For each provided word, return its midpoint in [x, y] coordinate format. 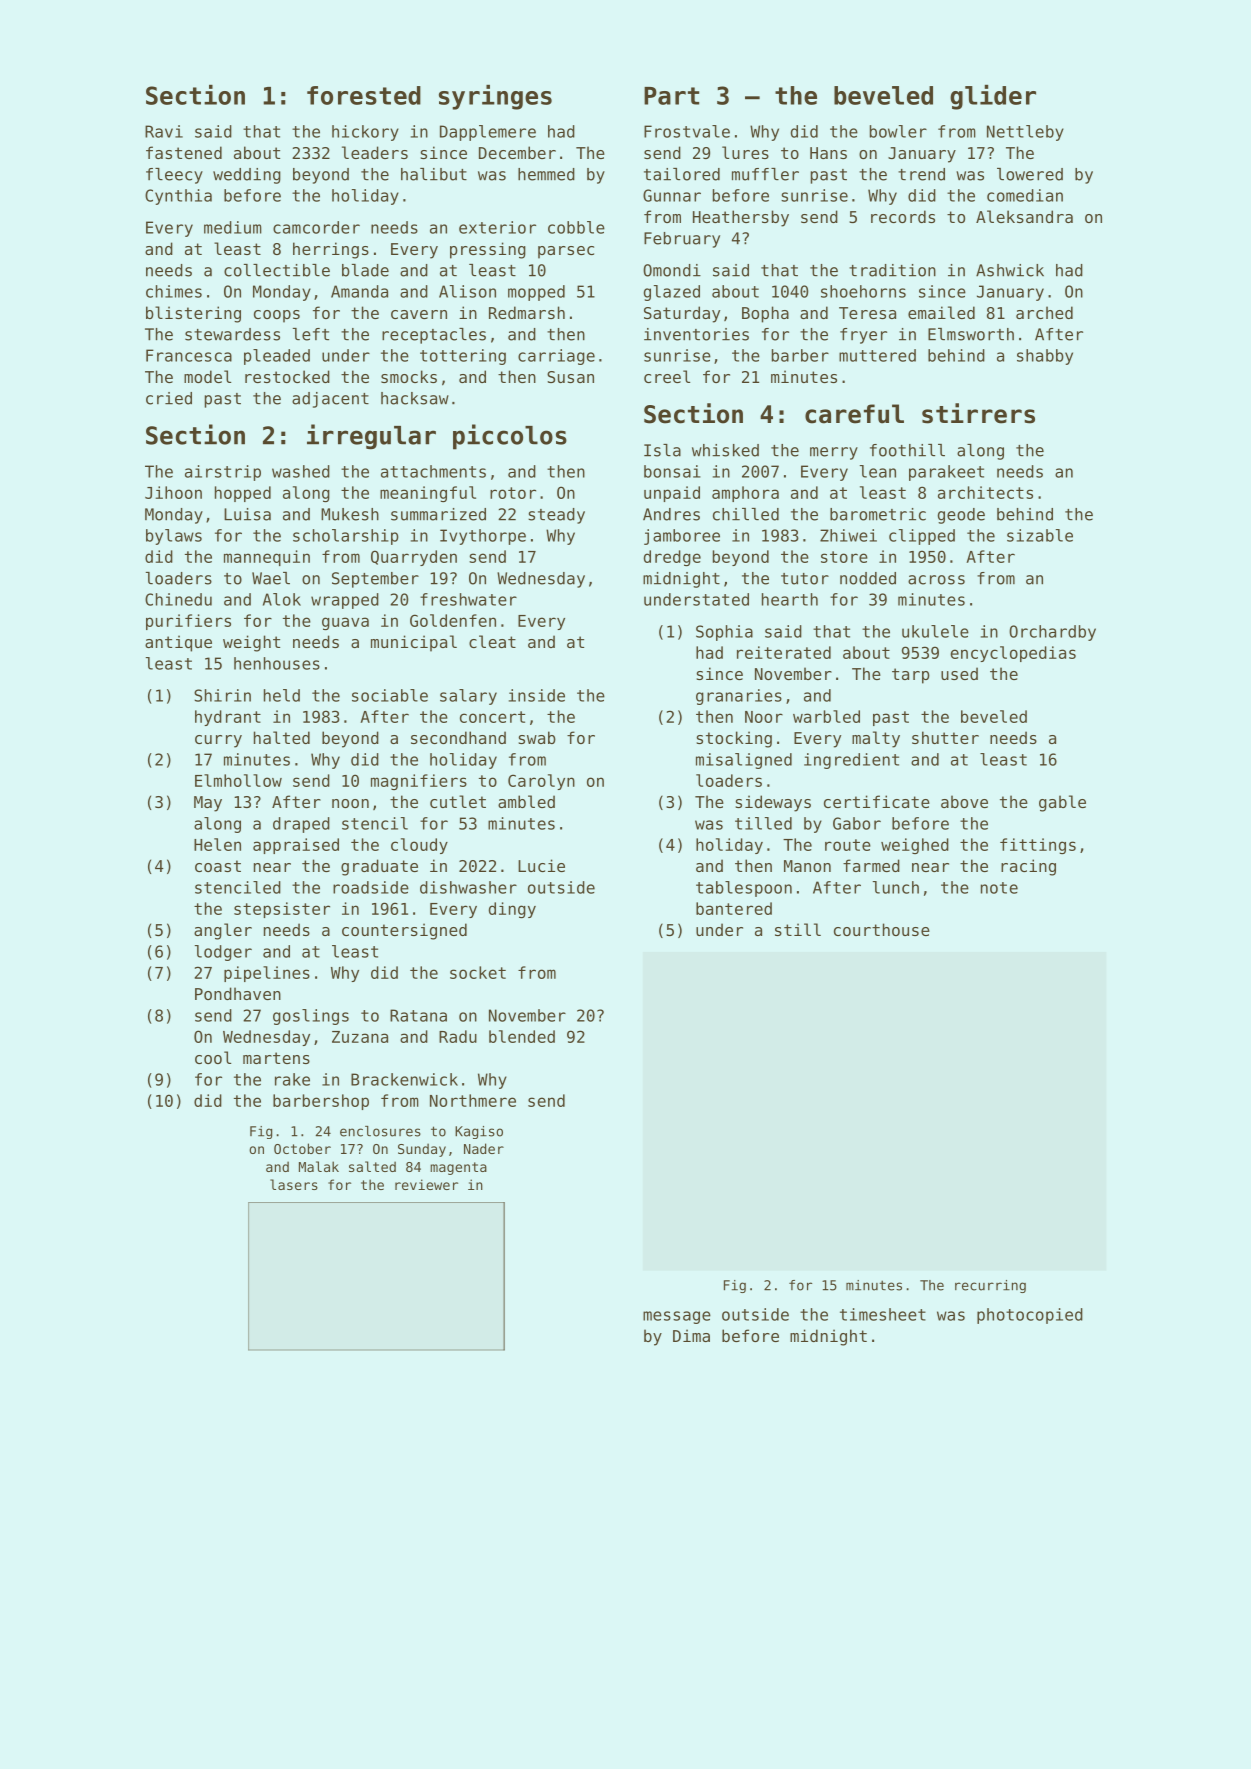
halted [282, 737]
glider [993, 97]
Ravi [164, 131]
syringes [495, 97]
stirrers [978, 413]
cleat [492, 641]
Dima [691, 1335]
